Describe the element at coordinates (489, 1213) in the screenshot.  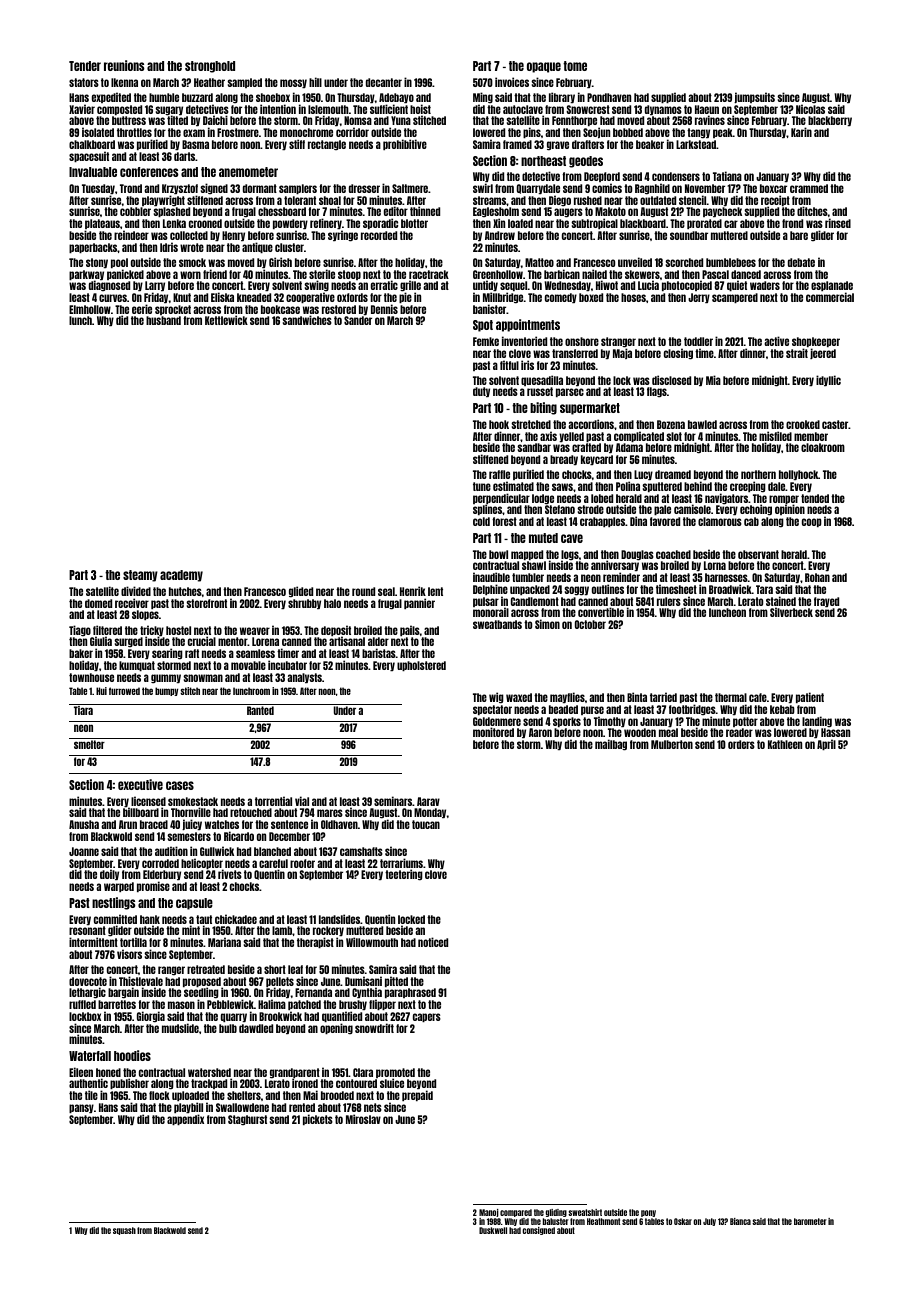
I see `Manoj` at that location.
